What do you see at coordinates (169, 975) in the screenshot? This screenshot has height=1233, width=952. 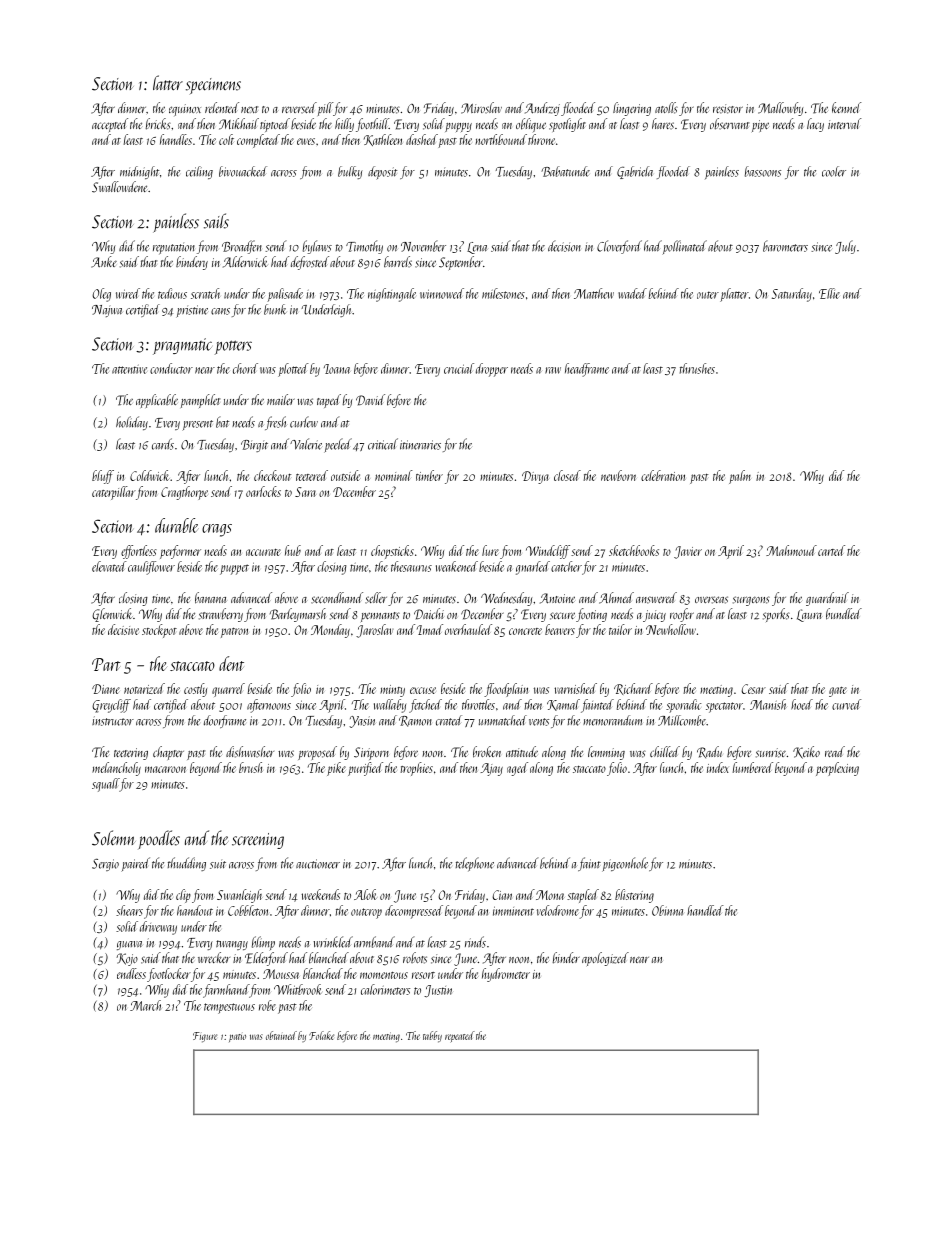 I see `footlocker` at bounding box center [169, 975].
